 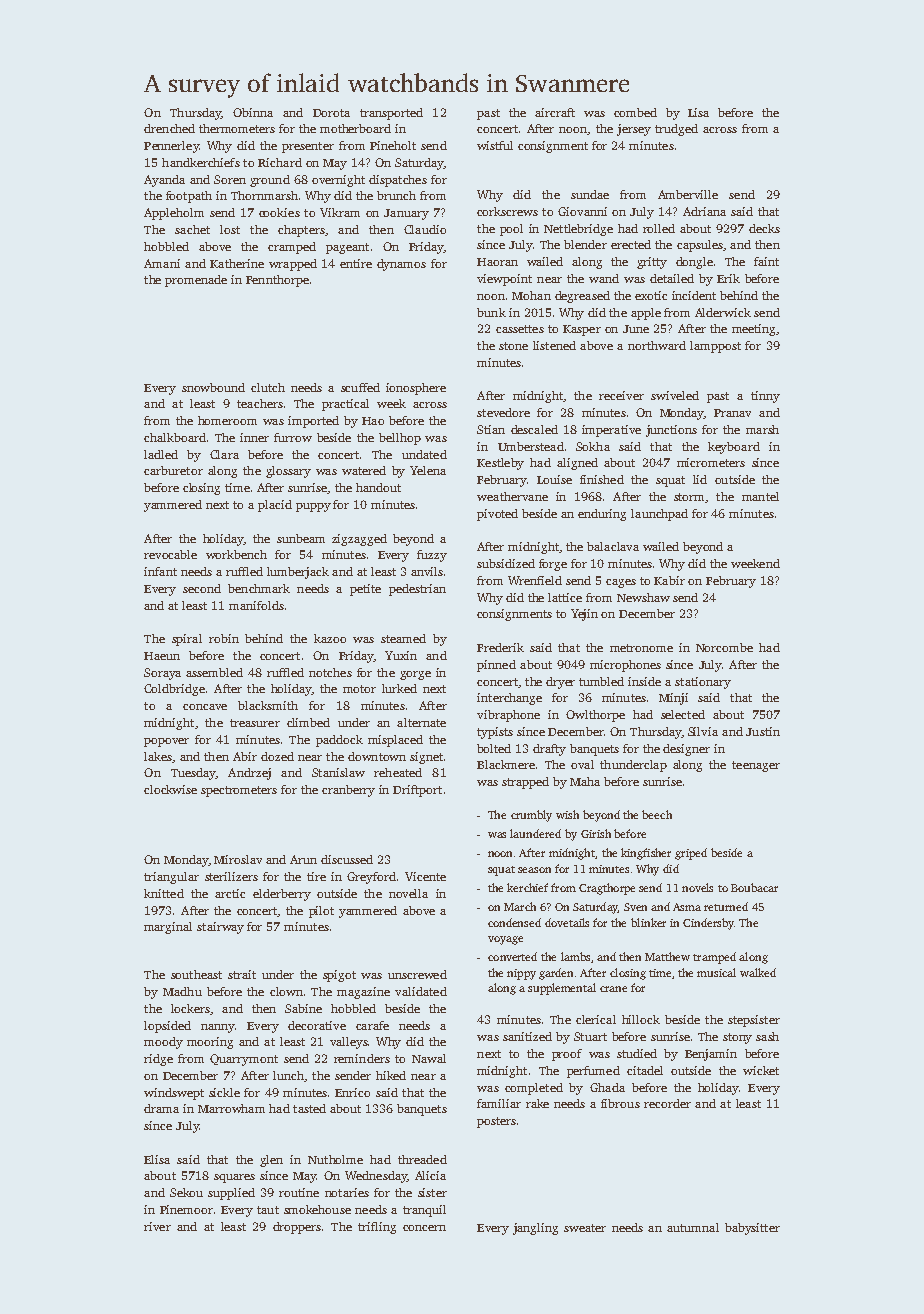 I want to click on placid, so click(x=275, y=506).
